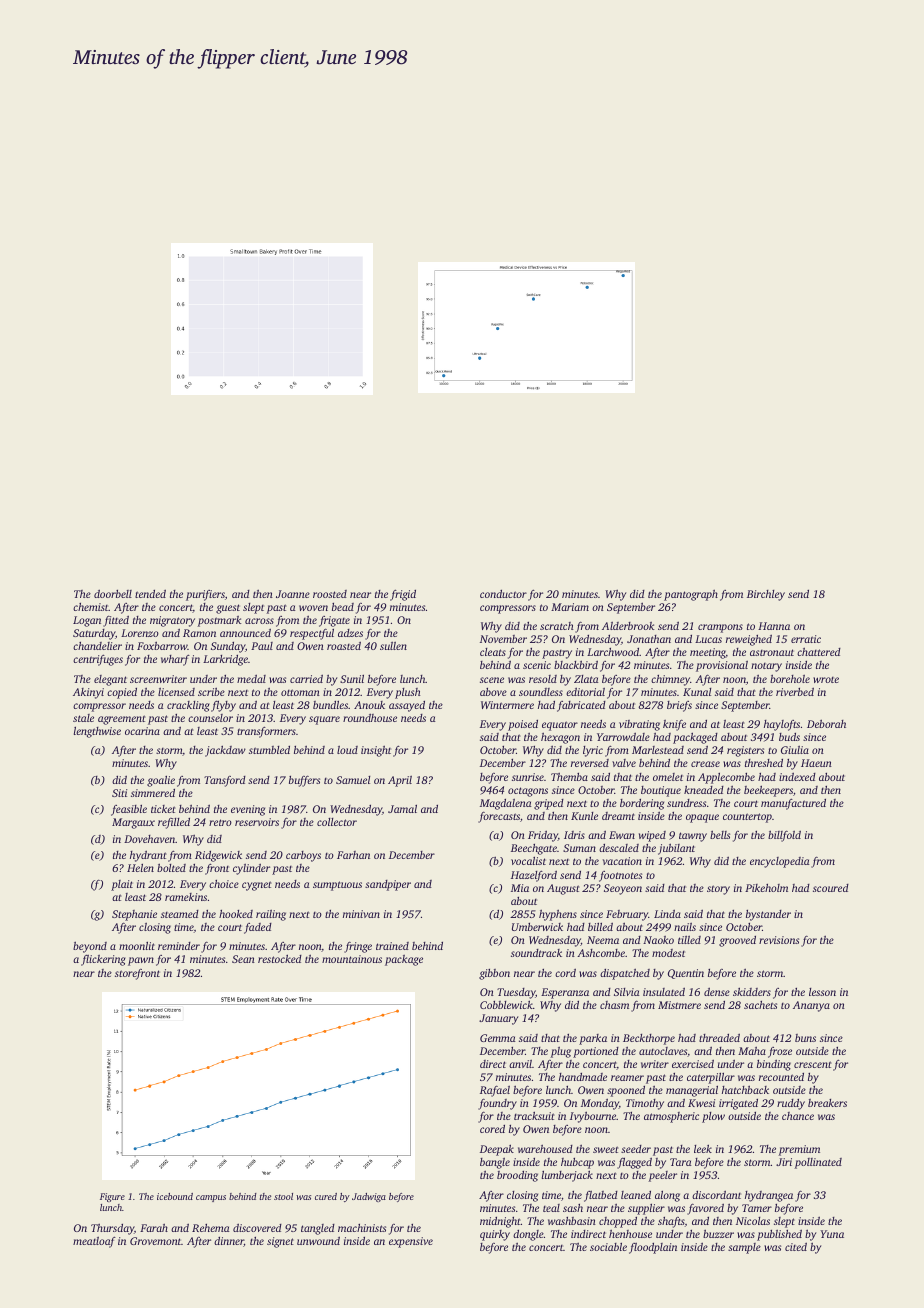 The height and width of the screenshot is (1308, 924). What do you see at coordinates (796, 1246) in the screenshot?
I see `cited` at bounding box center [796, 1246].
